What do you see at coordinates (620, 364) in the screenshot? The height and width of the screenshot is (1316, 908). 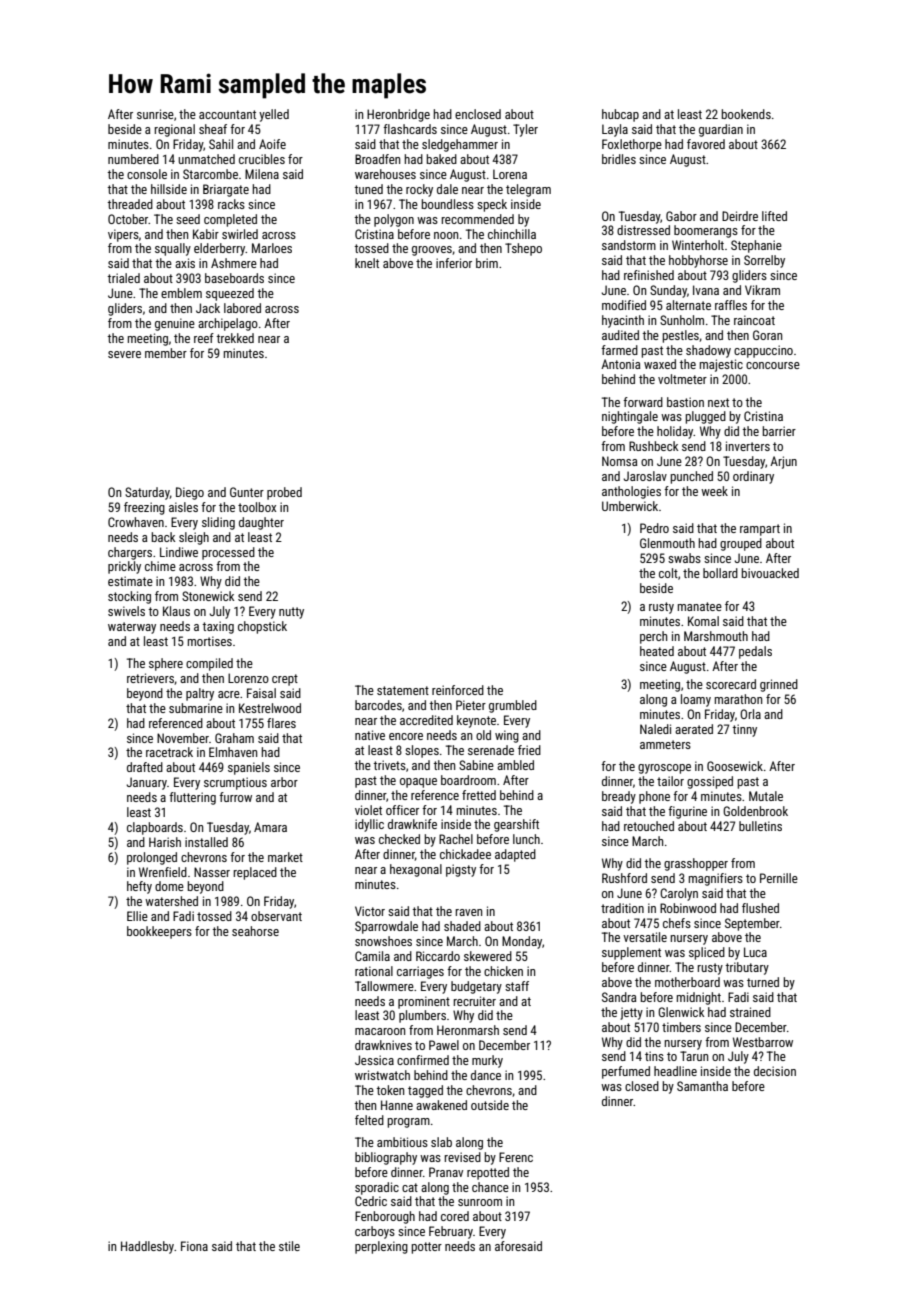 I see `Antonia` at bounding box center [620, 364].
